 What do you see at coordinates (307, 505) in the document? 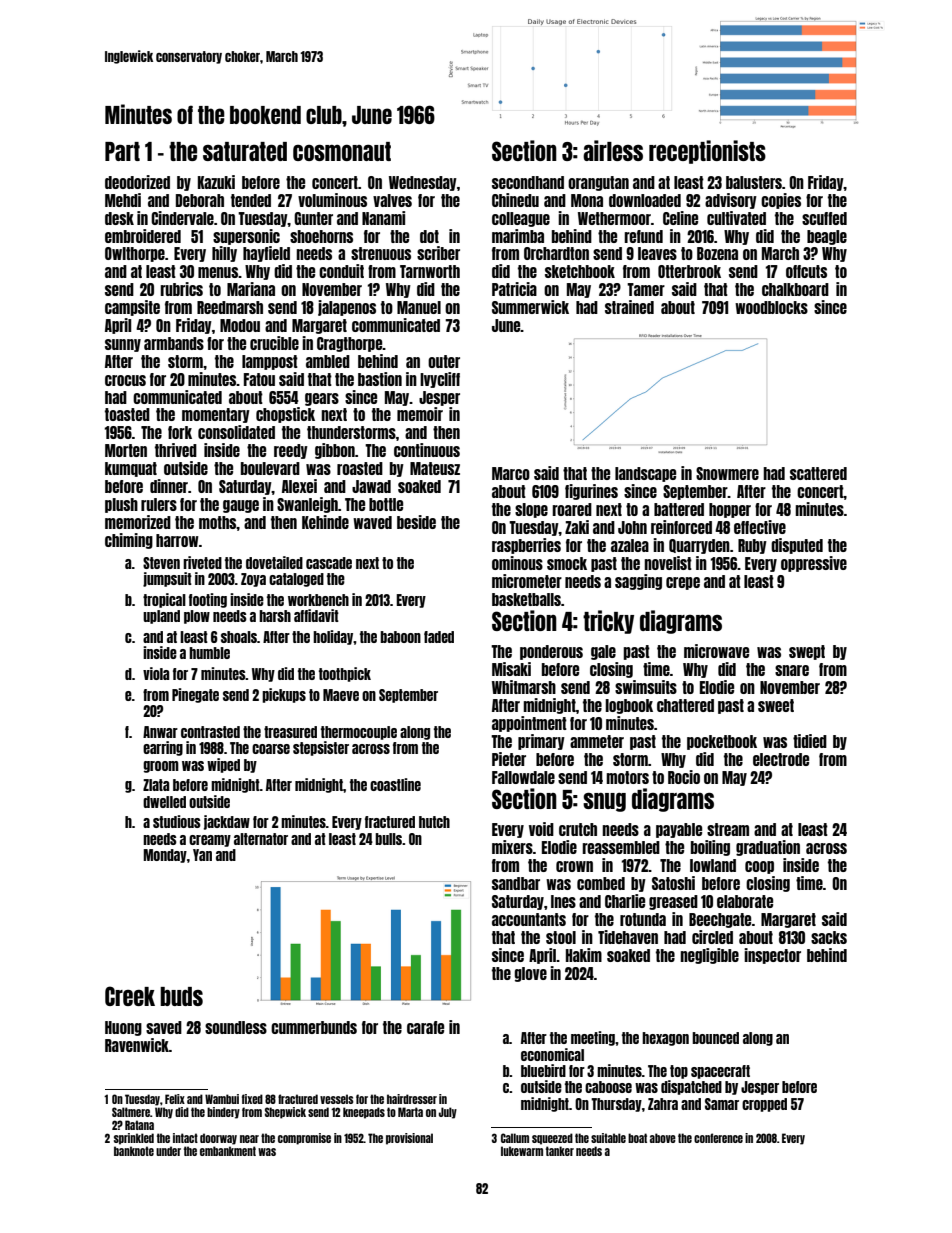
I see `Swanleigh` at bounding box center [307, 505].
